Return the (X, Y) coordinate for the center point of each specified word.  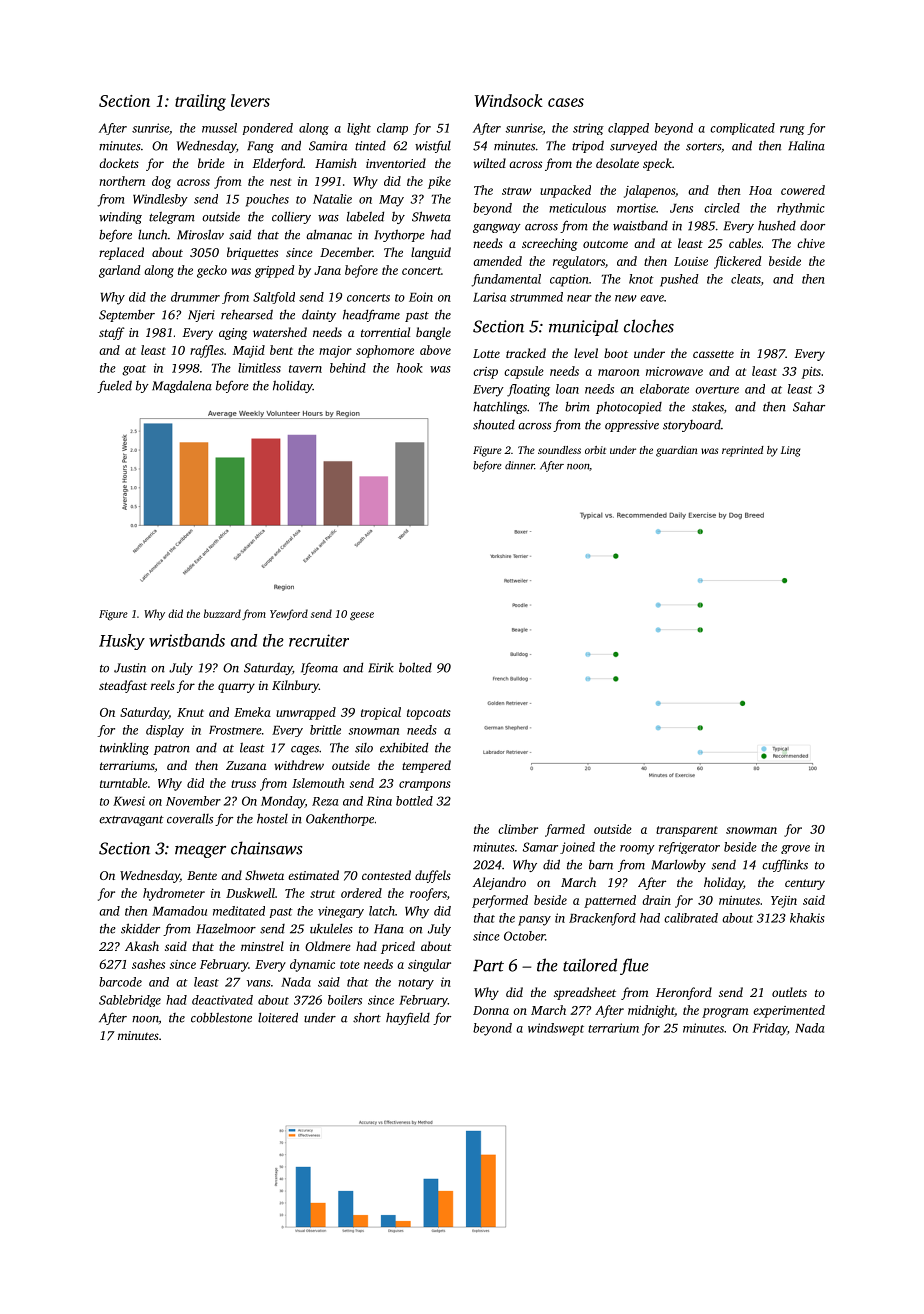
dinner (519, 465)
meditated (239, 911)
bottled (414, 801)
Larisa (489, 297)
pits (811, 373)
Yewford (289, 614)
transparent (687, 831)
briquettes (252, 253)
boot (616, 353)
